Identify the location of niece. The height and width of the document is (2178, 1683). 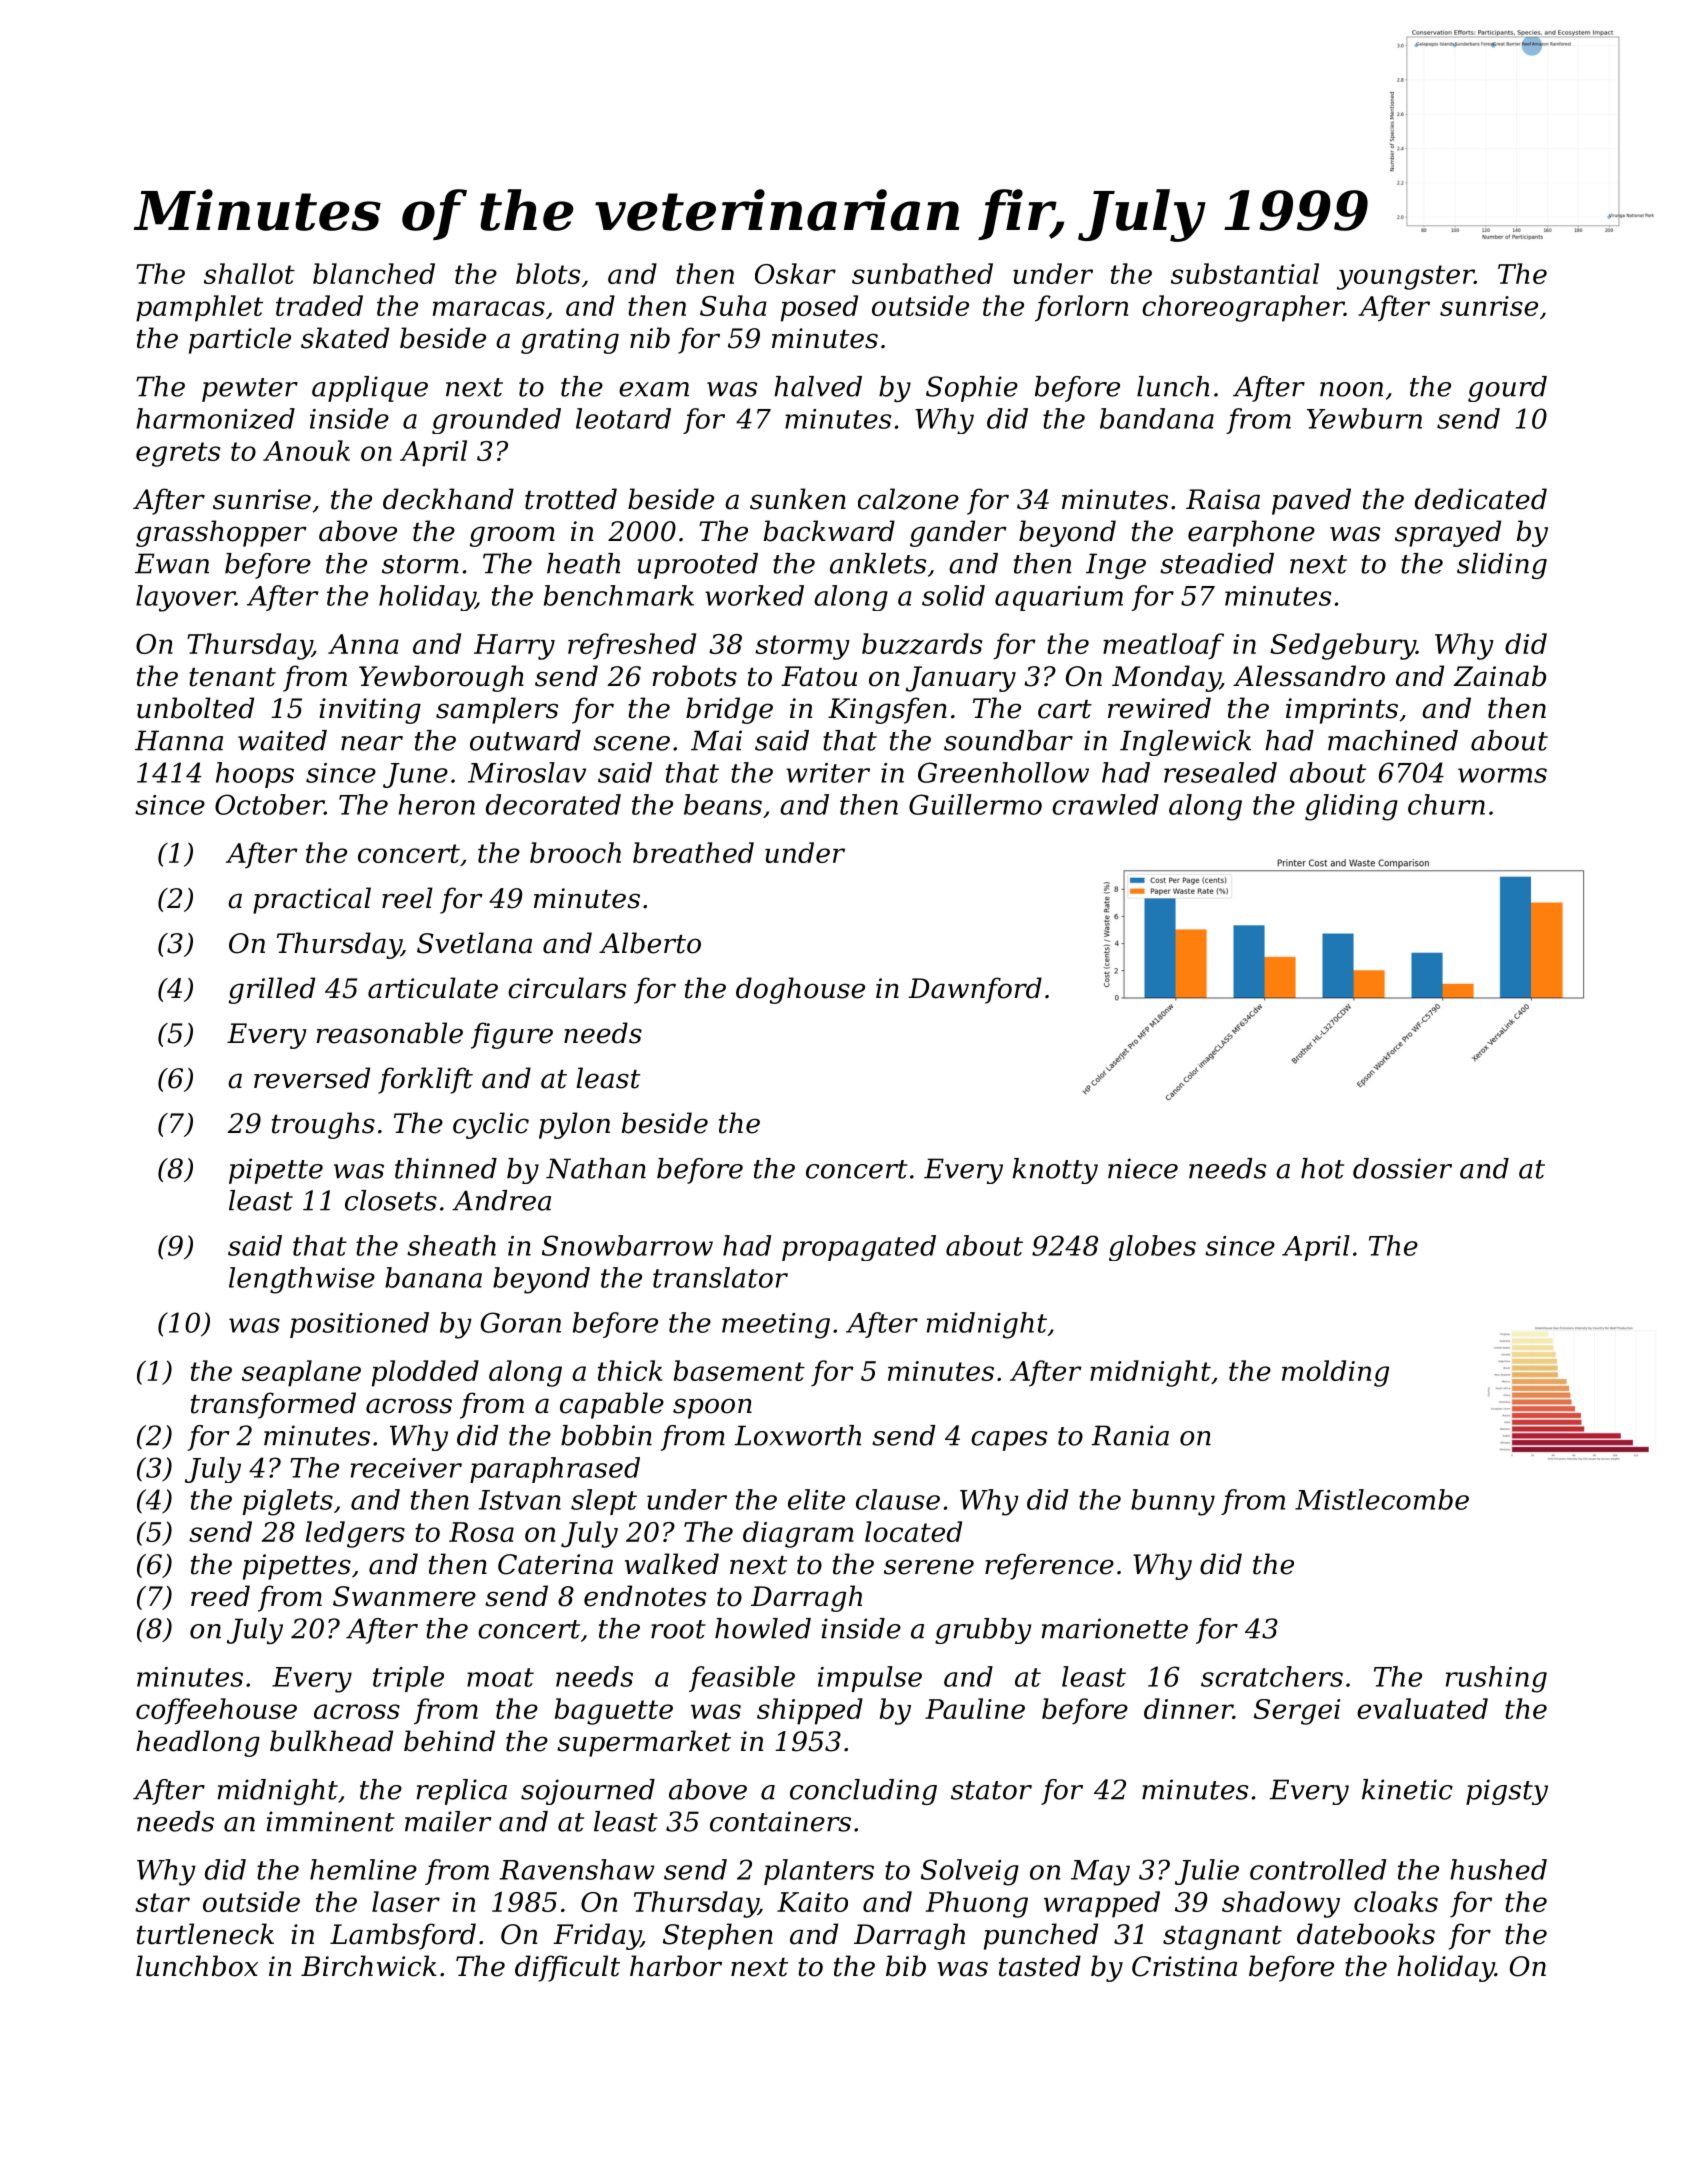
(1143, 1168).
